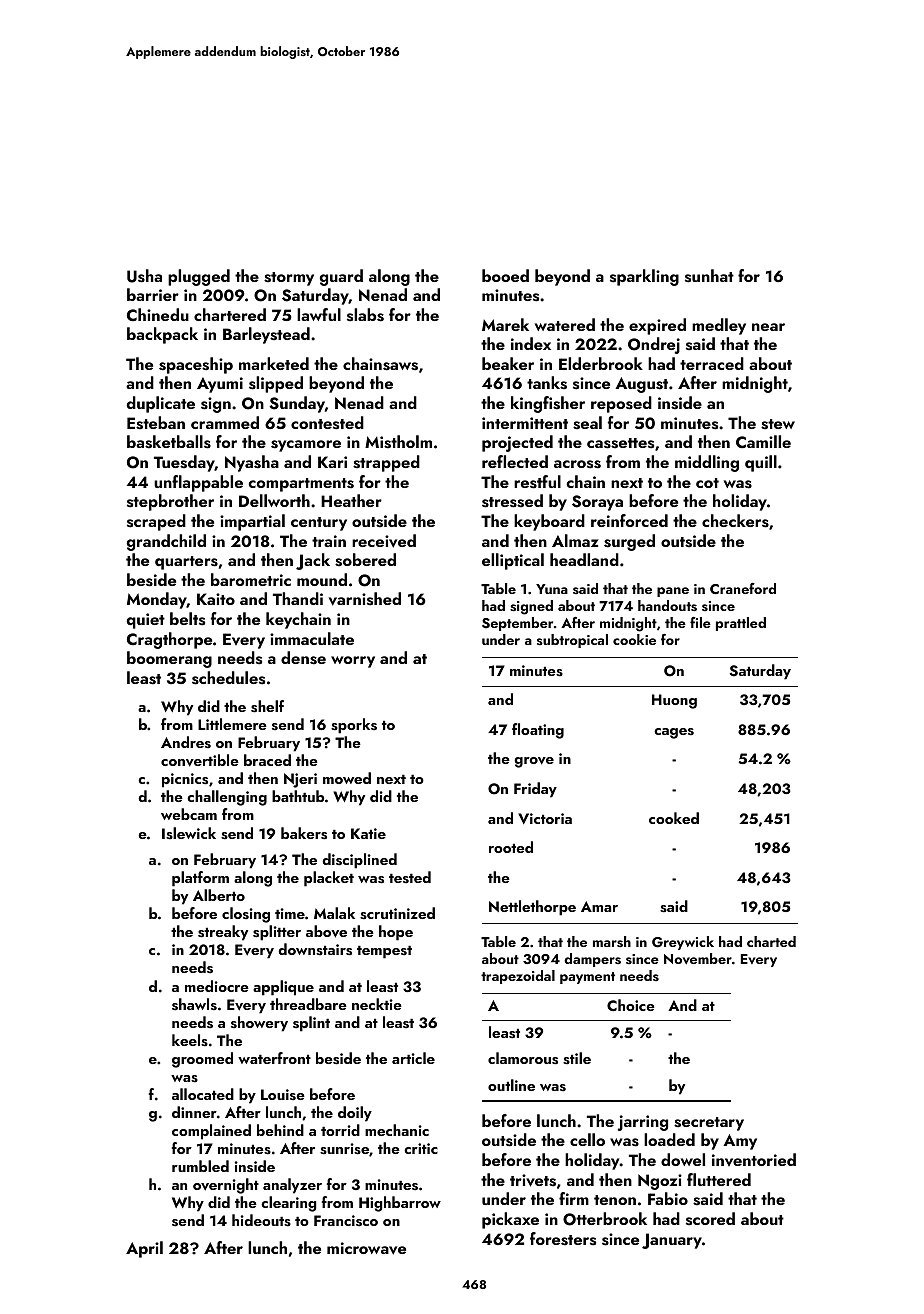 This screenshot has width=924, height=1314. What do you see at coordinates (166, 542) in the screenshot?
I see `grandchild` at bounding box center [166, 542].
